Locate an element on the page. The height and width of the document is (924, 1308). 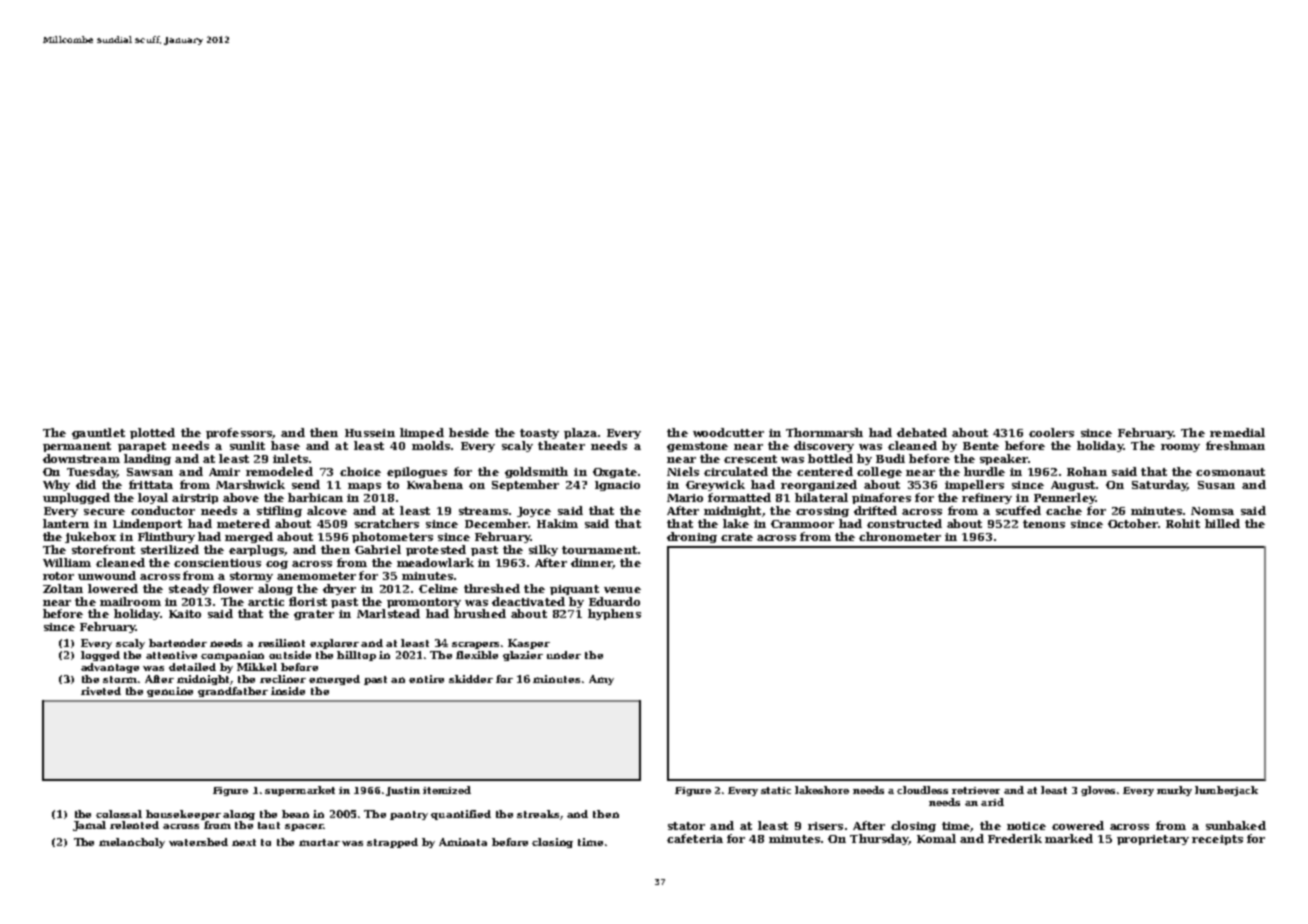
chronometer is located at coordinates (900, 536).
